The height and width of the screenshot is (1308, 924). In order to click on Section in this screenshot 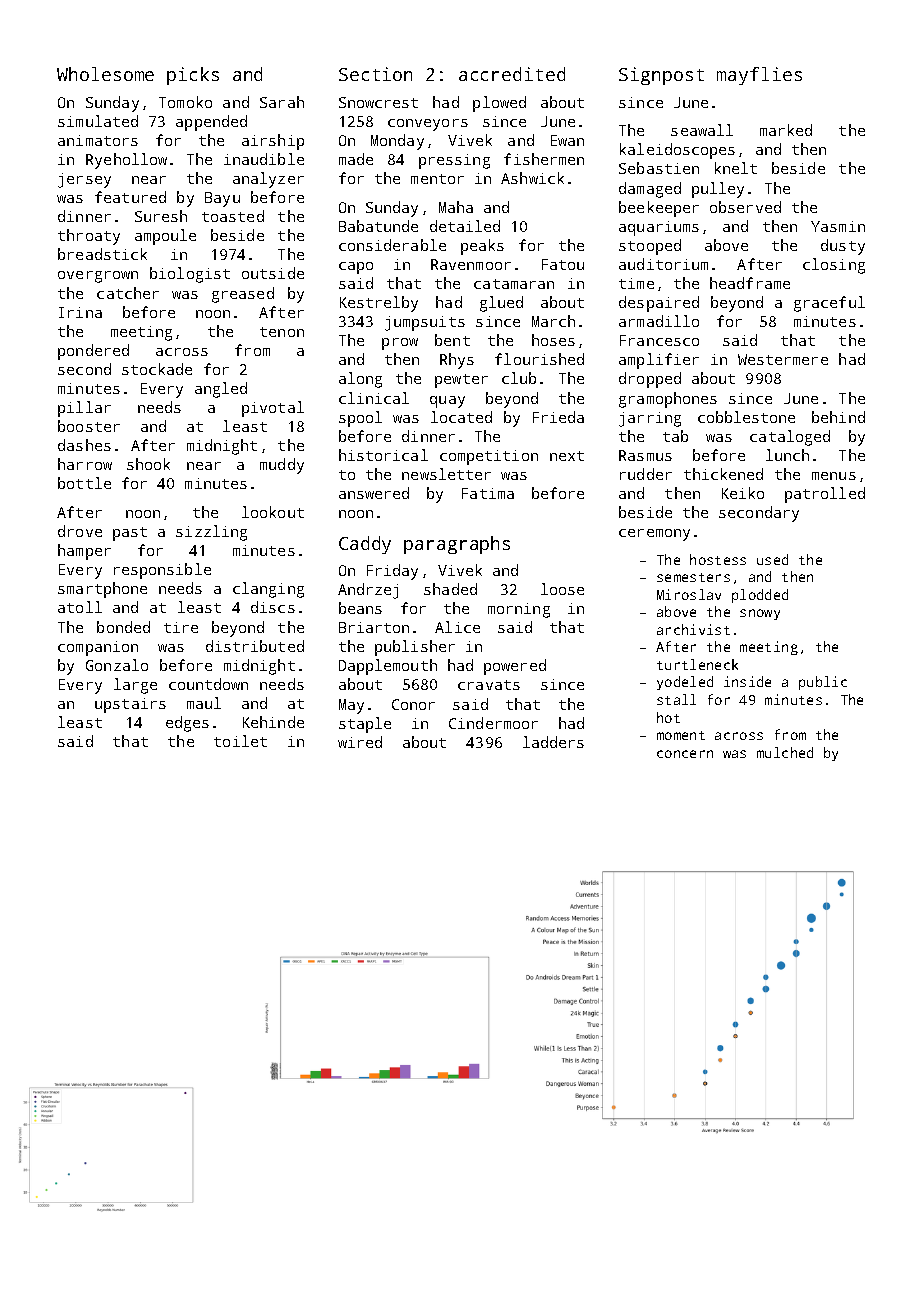, I will do `click(375, 74)`.
